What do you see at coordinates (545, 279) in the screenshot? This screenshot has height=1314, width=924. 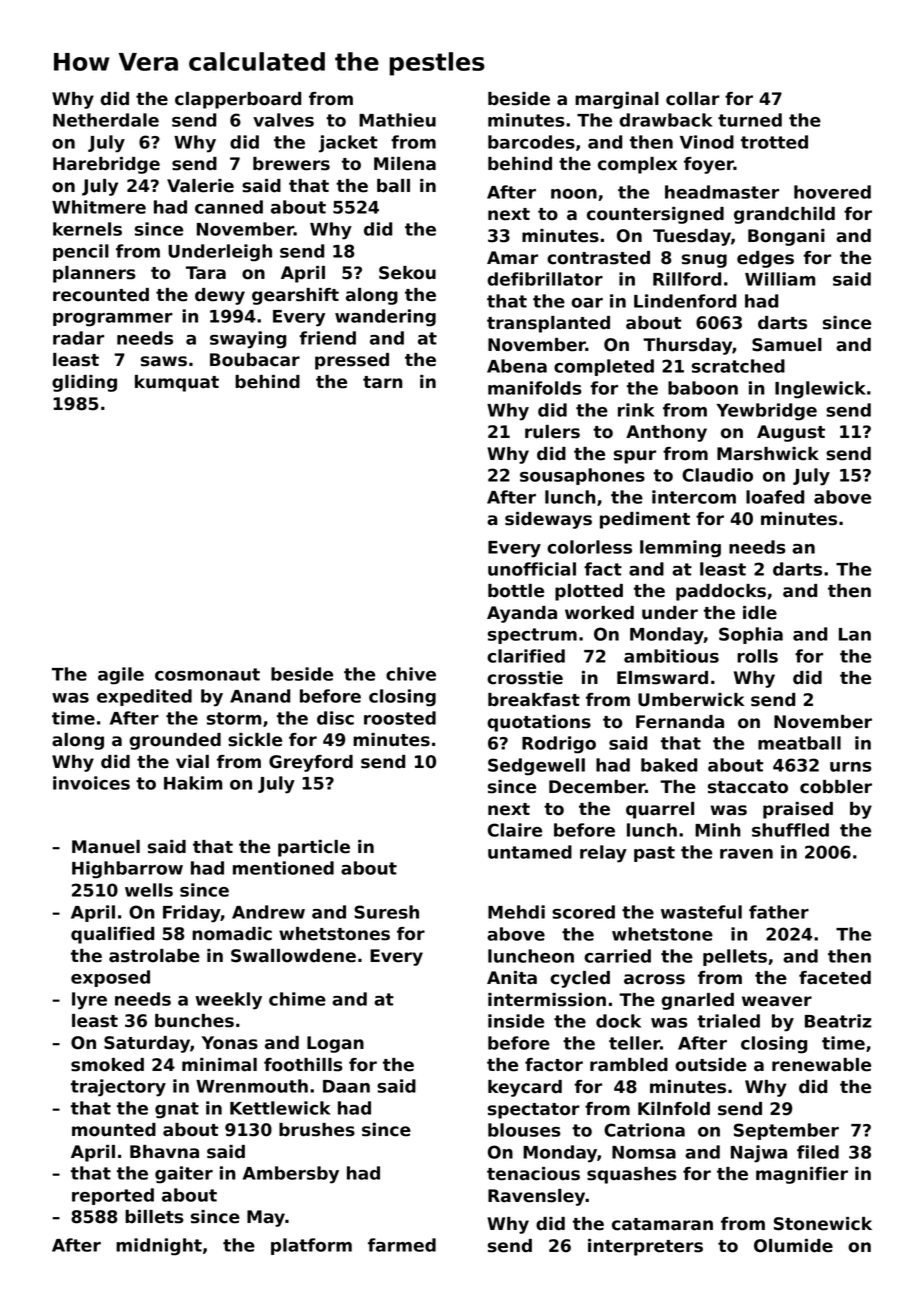 I see `defibrillator` at bounding box center [545, 279].
